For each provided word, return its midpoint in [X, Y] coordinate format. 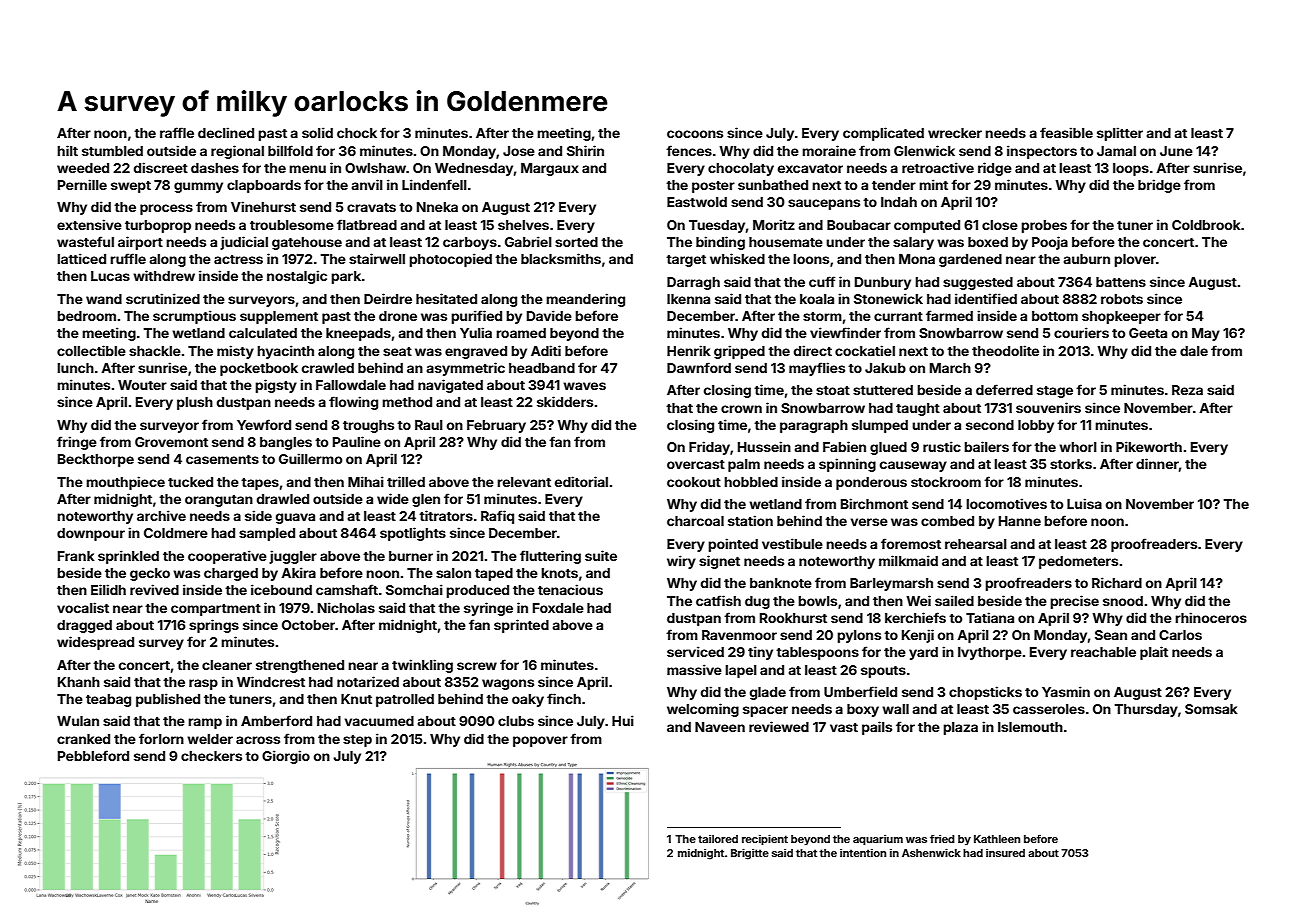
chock [357, 133]
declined [226, 132]
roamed [521, 333]
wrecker [955, 133]
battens [1121, 282]
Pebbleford [93, 755]
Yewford [264, 424]
